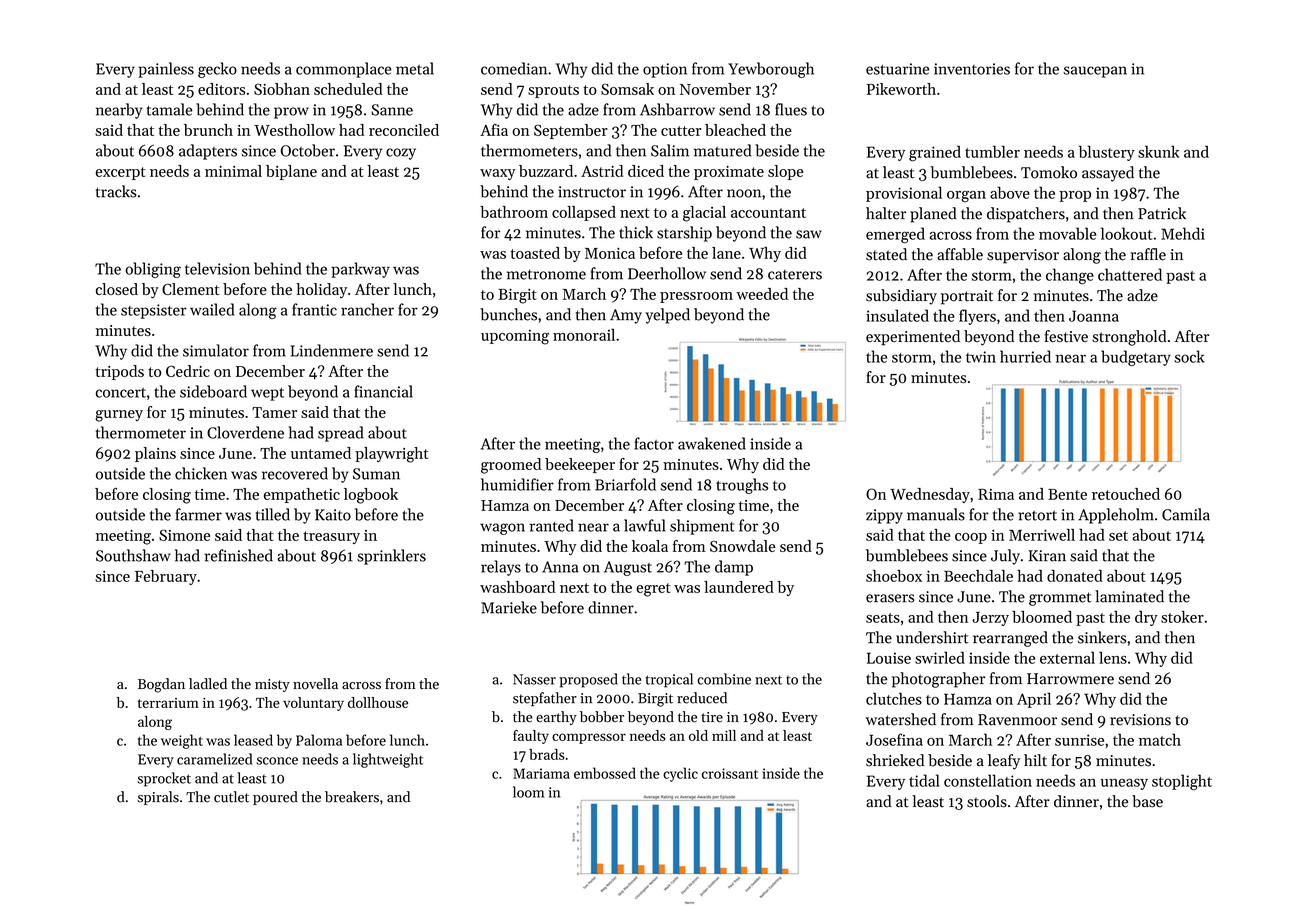 The height and width of the image is (924, 1308). Describe the element at coordinates (158, 798) in the image. I see `spirals` at that location.
